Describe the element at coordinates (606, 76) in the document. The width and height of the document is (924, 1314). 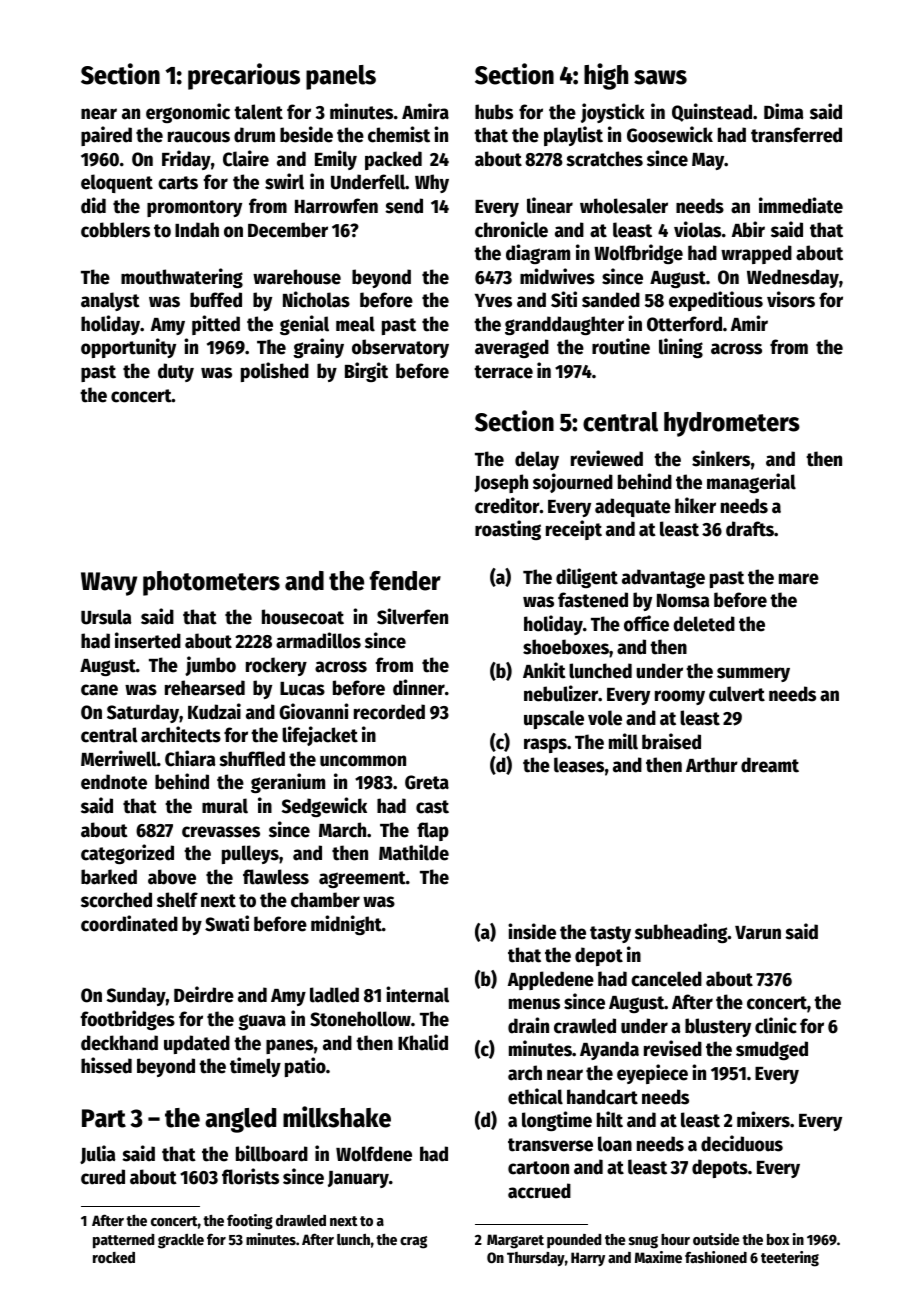
I see `high` at that location.
